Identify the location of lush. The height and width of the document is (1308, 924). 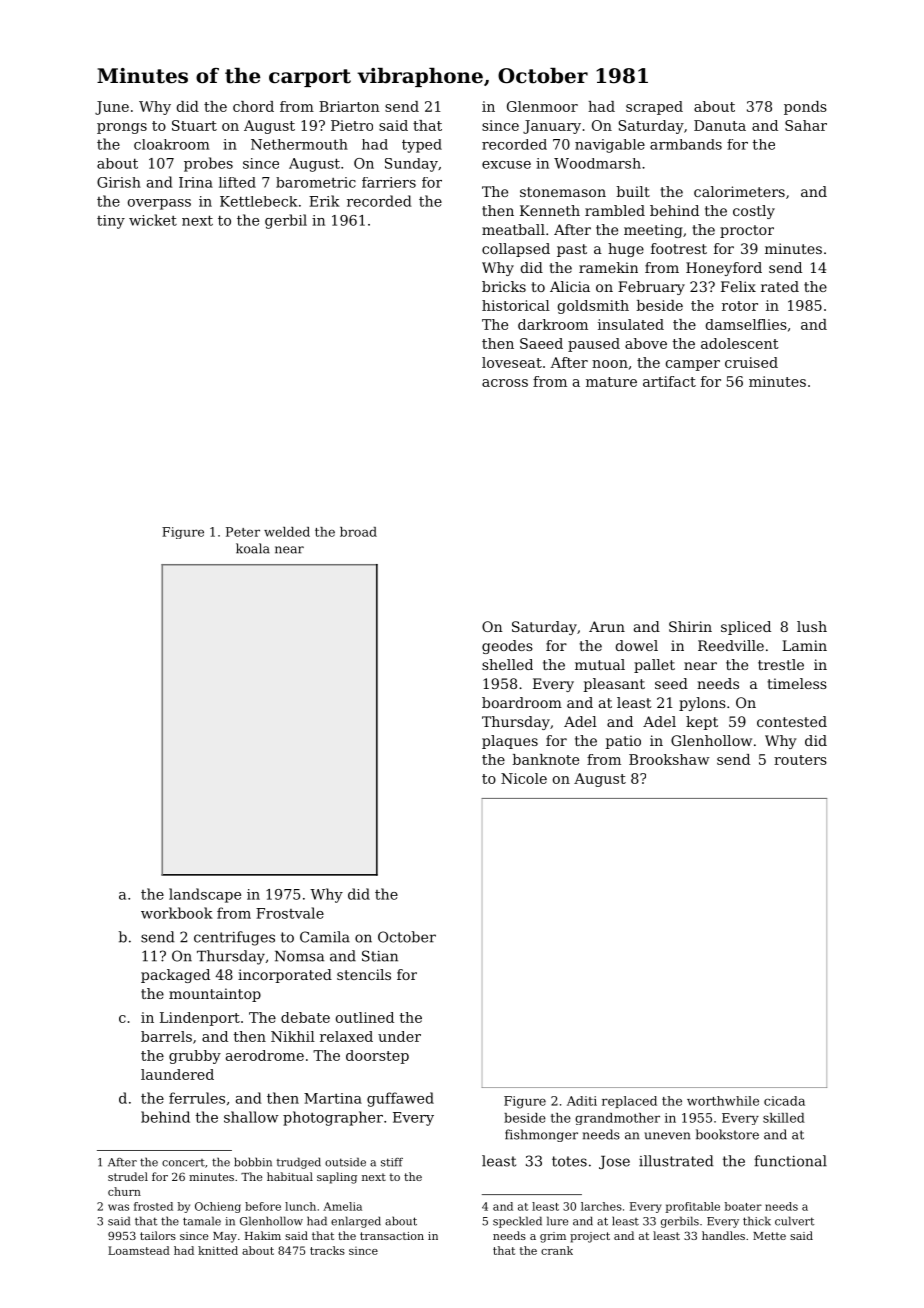
(812, 626).
